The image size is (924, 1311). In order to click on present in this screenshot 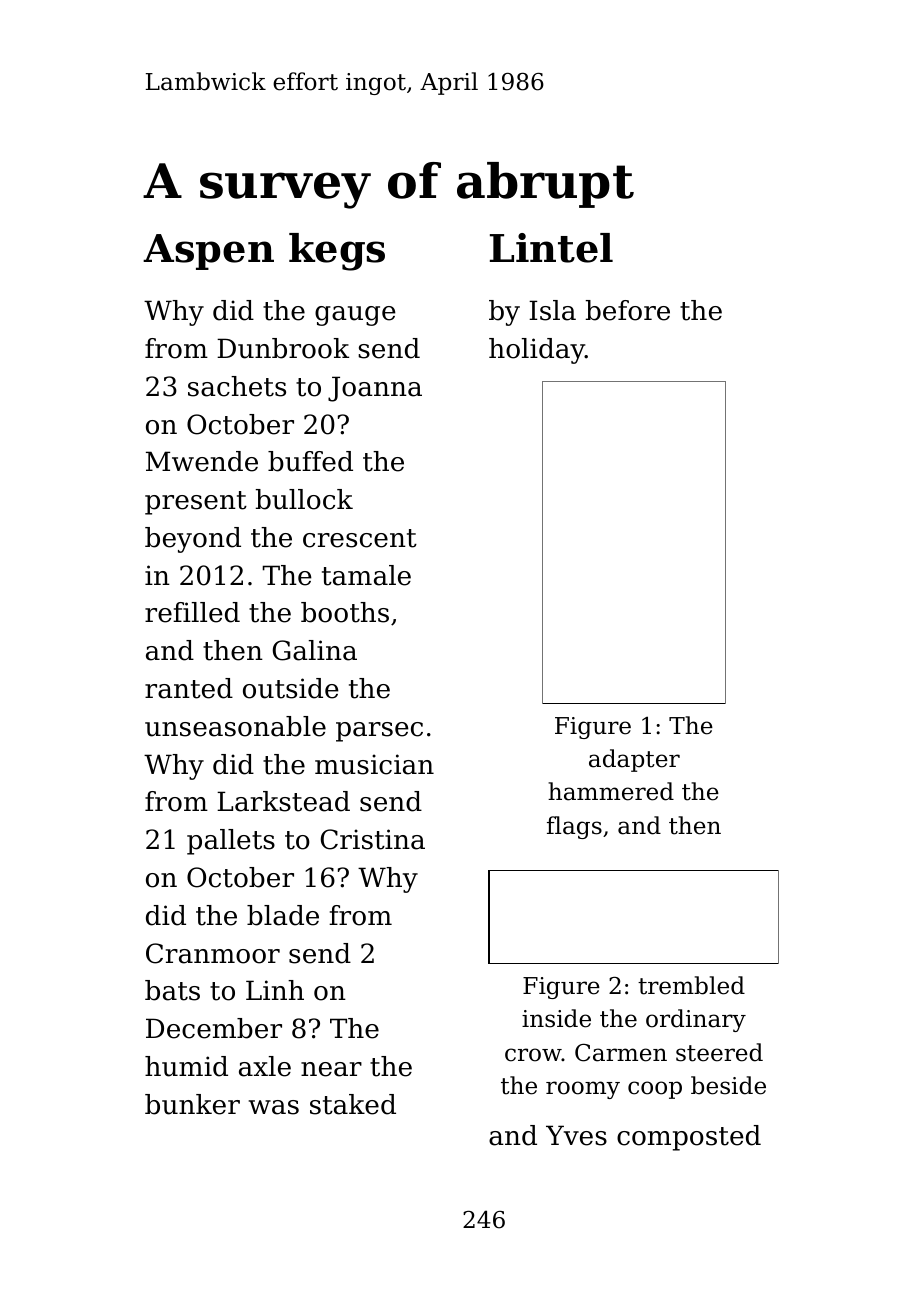, I will do `click(196, 503)`.
